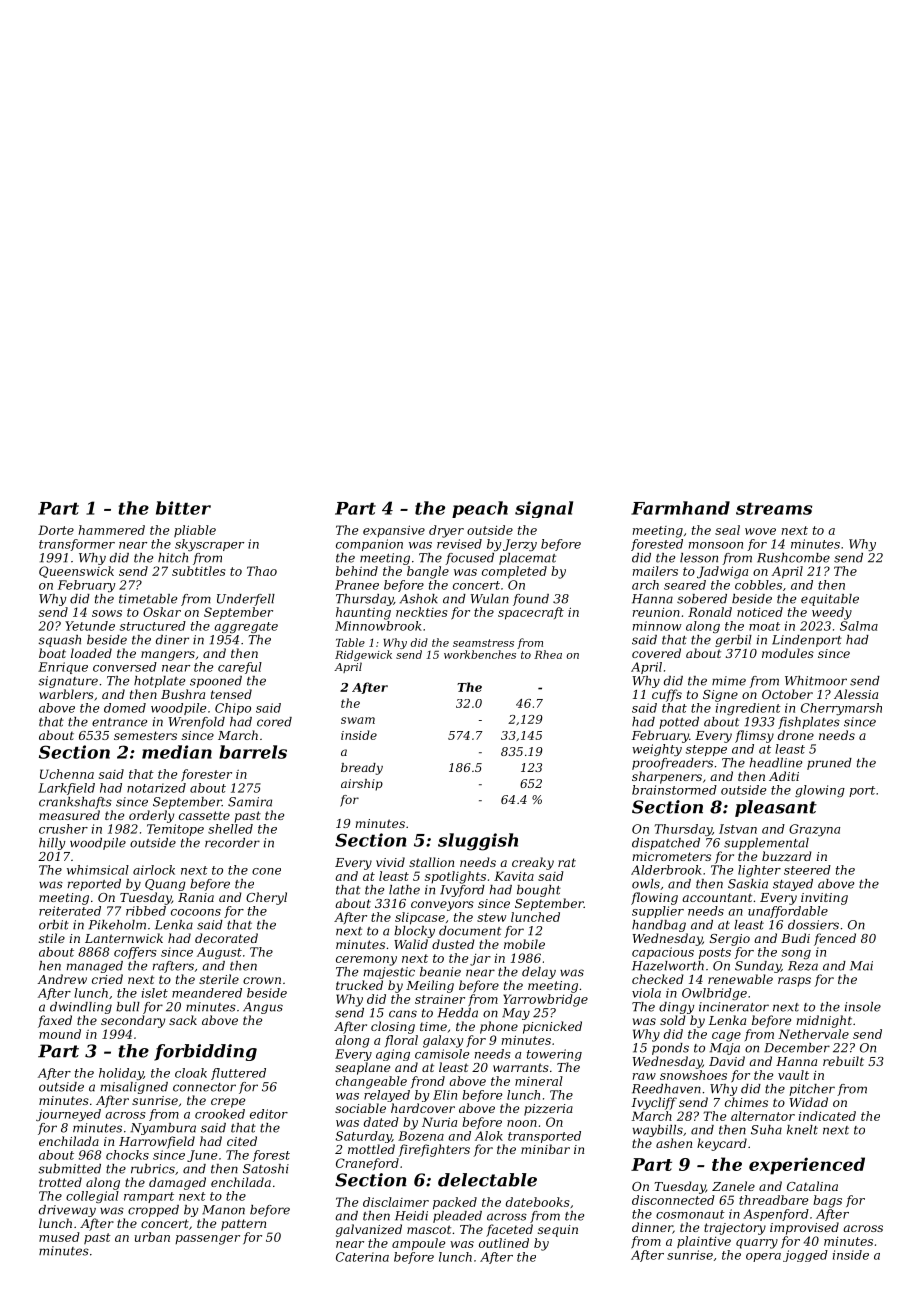  I want to click on accountant, so click(717, 897).
